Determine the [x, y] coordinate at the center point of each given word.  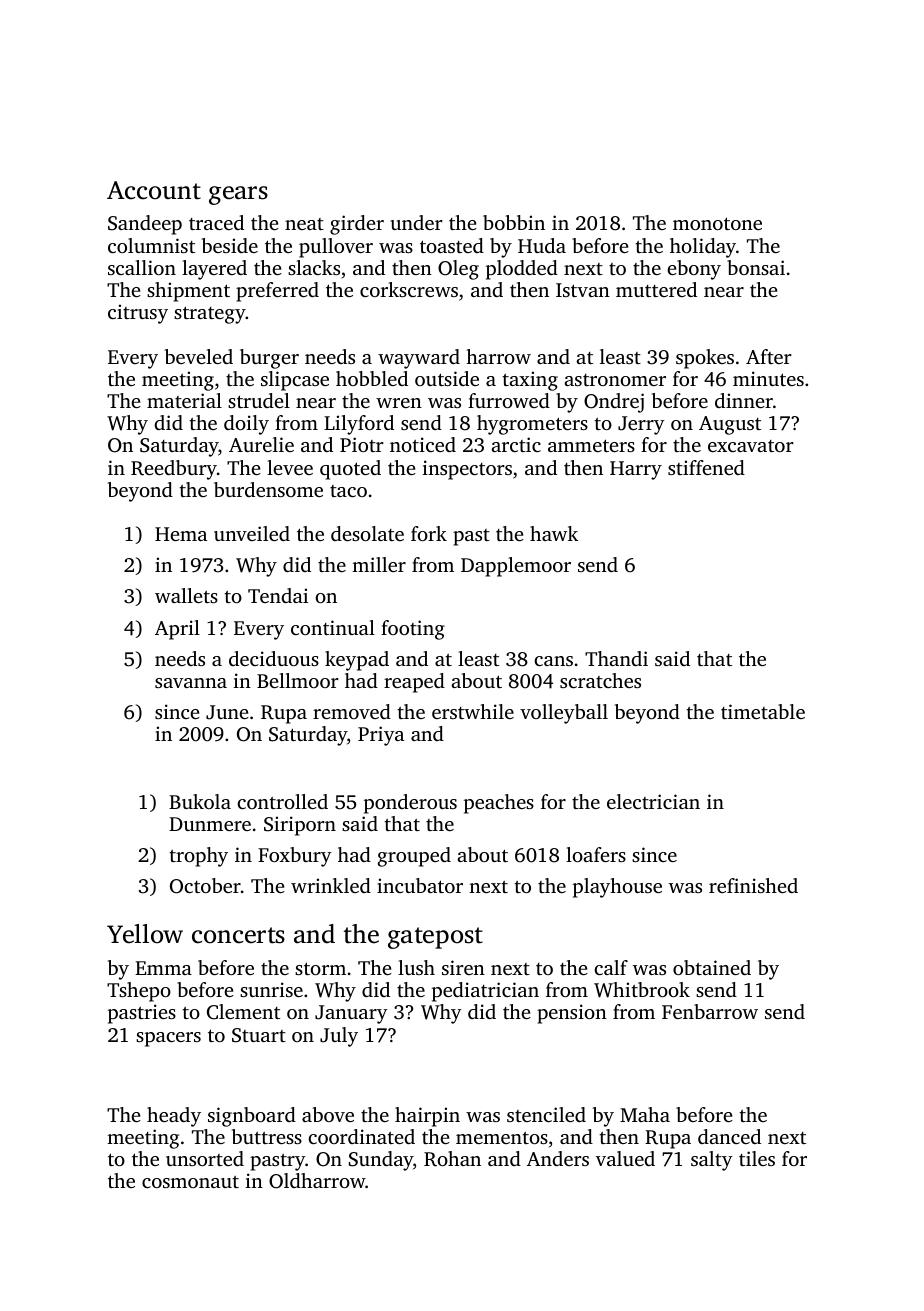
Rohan [452, 1159]
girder [357, 225]
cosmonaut [190, 1182]
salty [712, 1161]
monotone [717, 223]
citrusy [138, 314]
